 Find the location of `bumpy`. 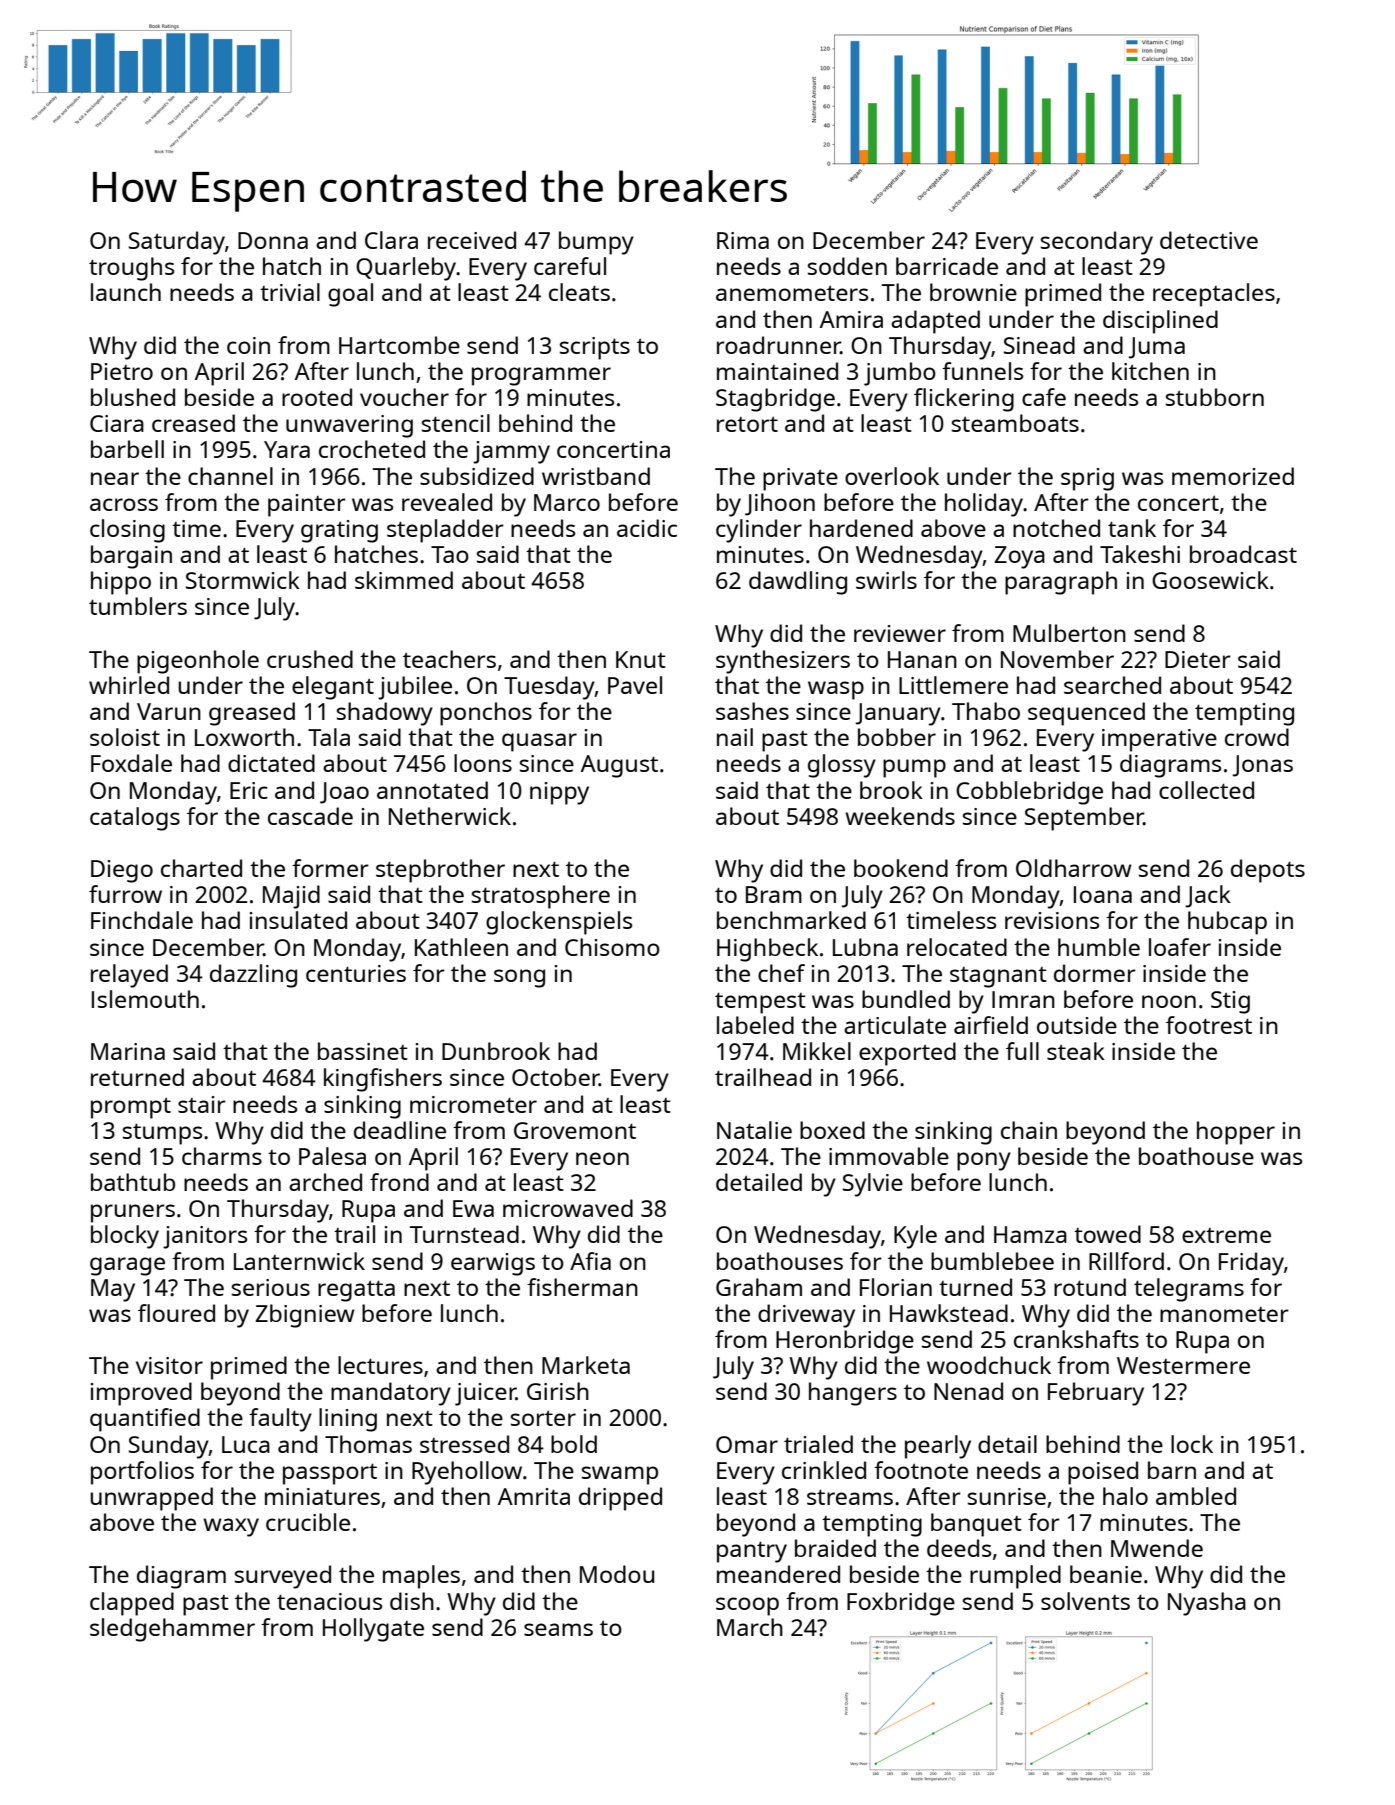

bumpy is located at coordinates (596, 243).
